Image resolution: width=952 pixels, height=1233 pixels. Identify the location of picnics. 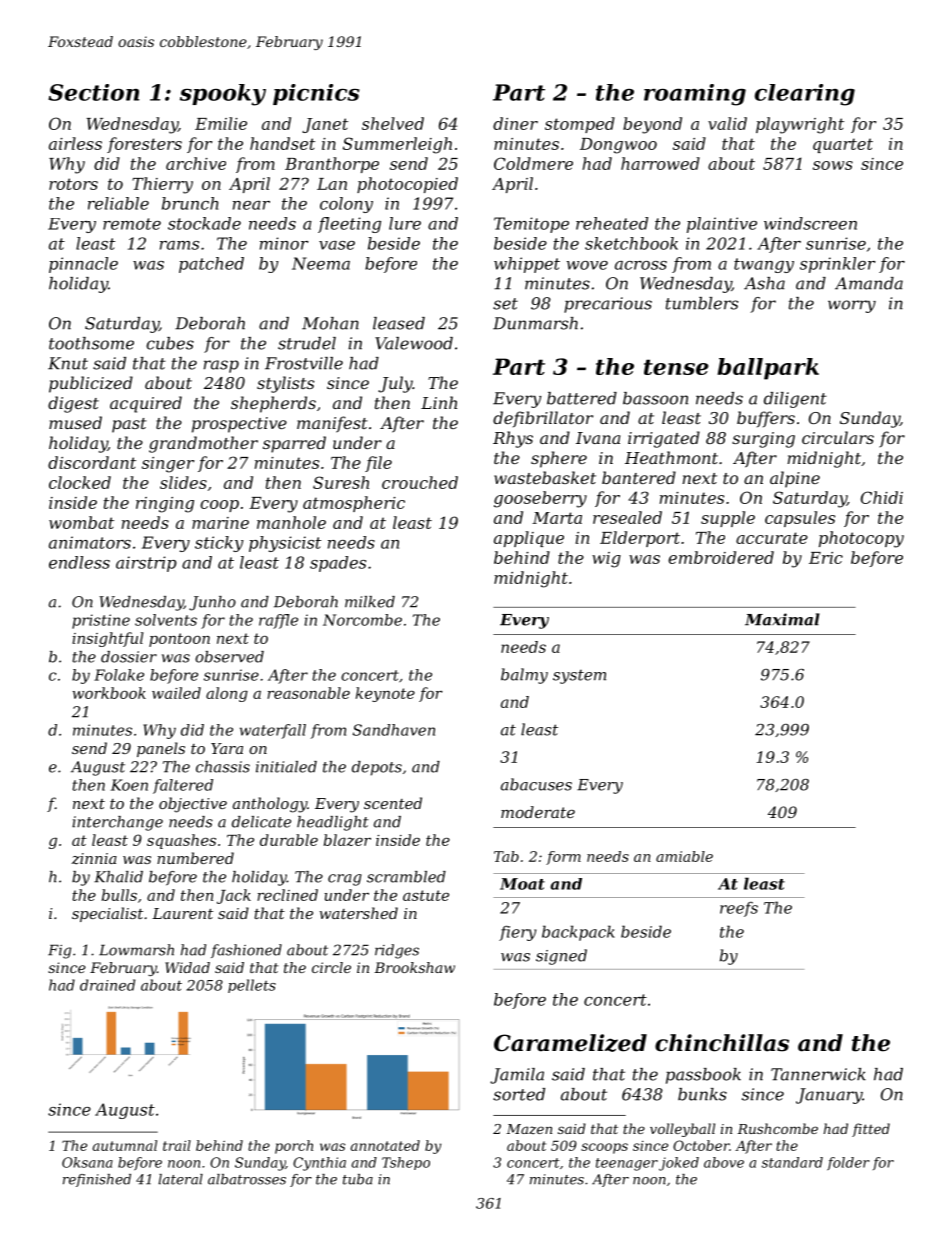
(316, 94).
